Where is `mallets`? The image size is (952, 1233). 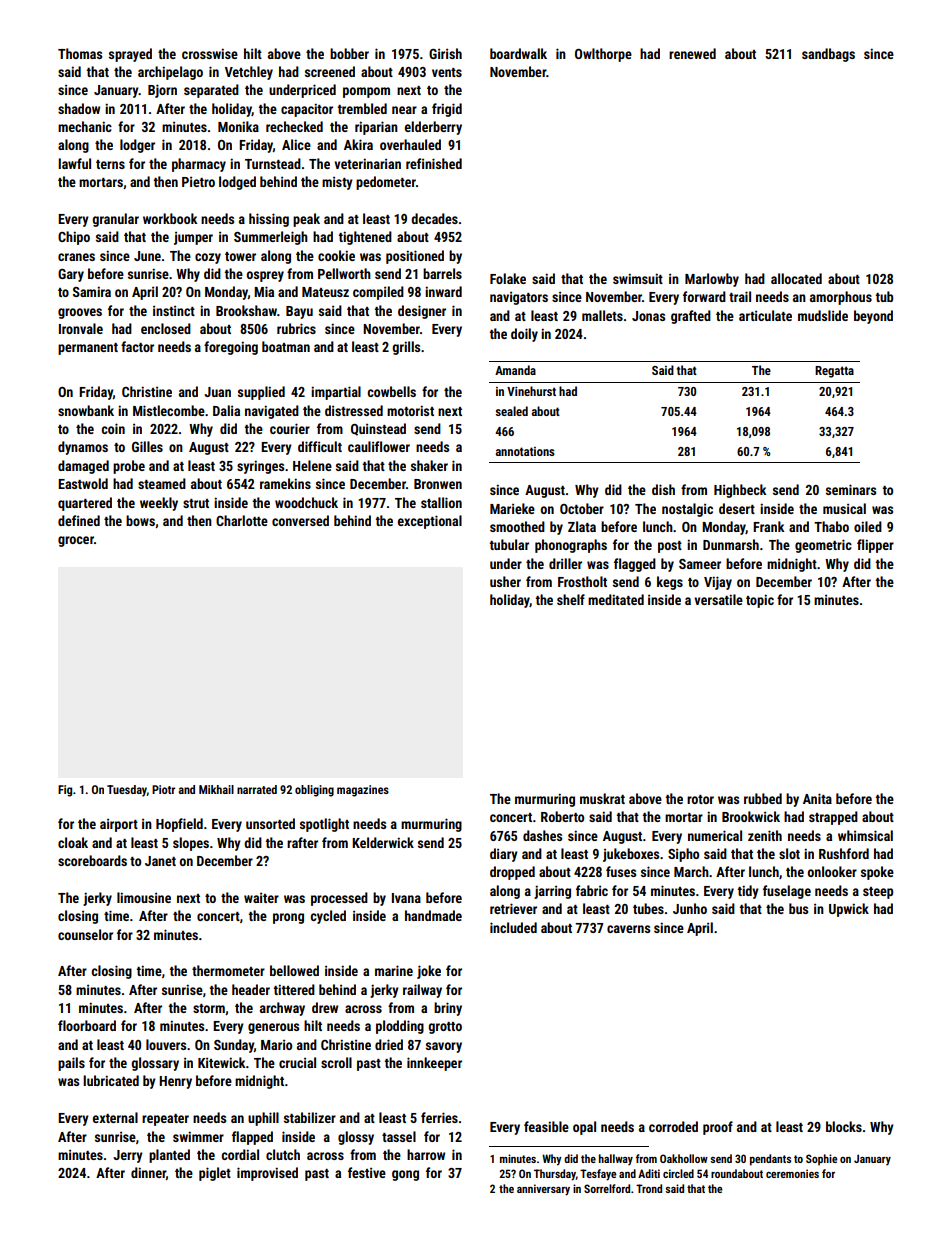 mallets is located at coordinates (602, 315).
